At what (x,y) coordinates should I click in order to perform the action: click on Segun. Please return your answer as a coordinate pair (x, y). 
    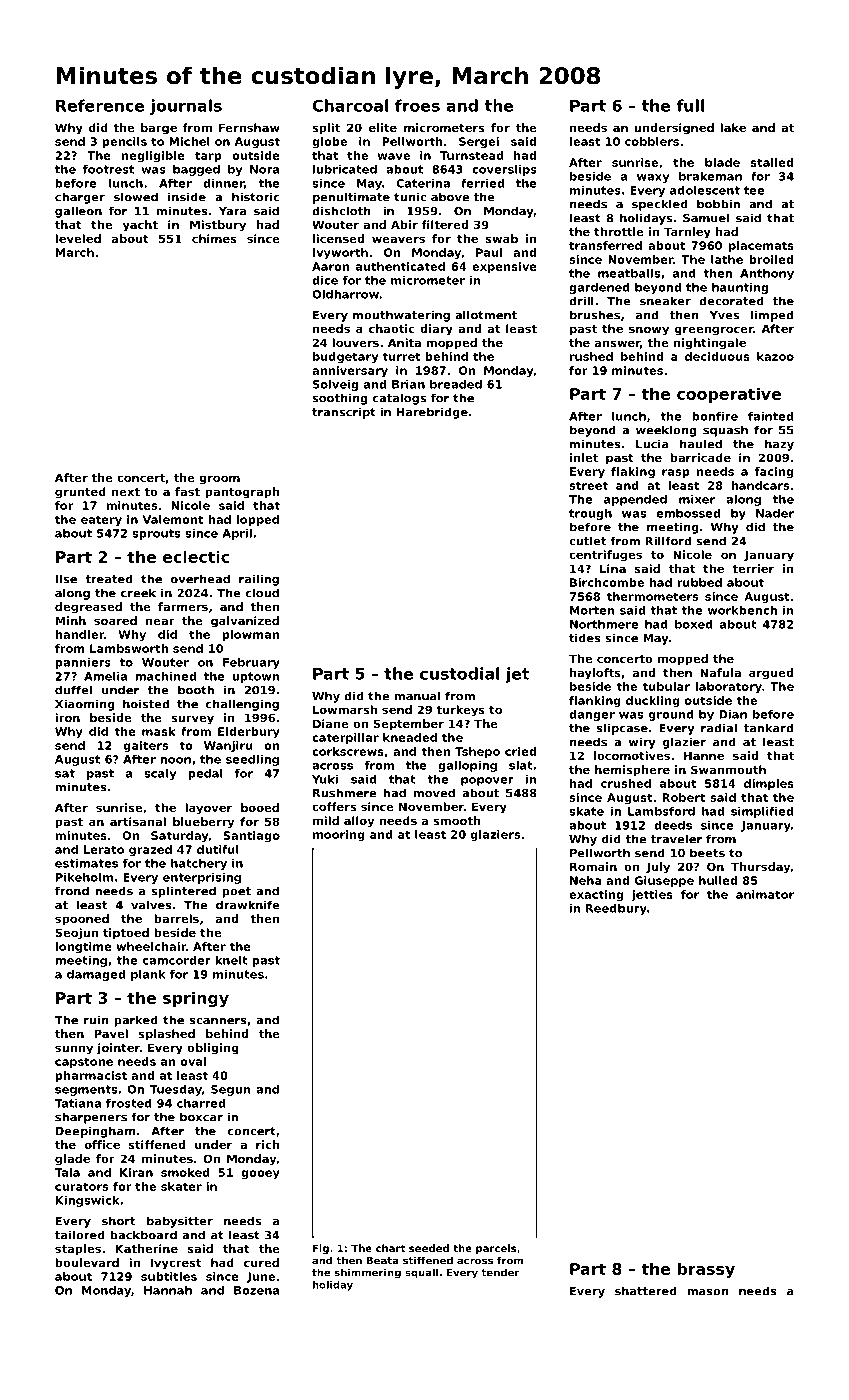
    Looking at the image, I should click on (231, 1090).
